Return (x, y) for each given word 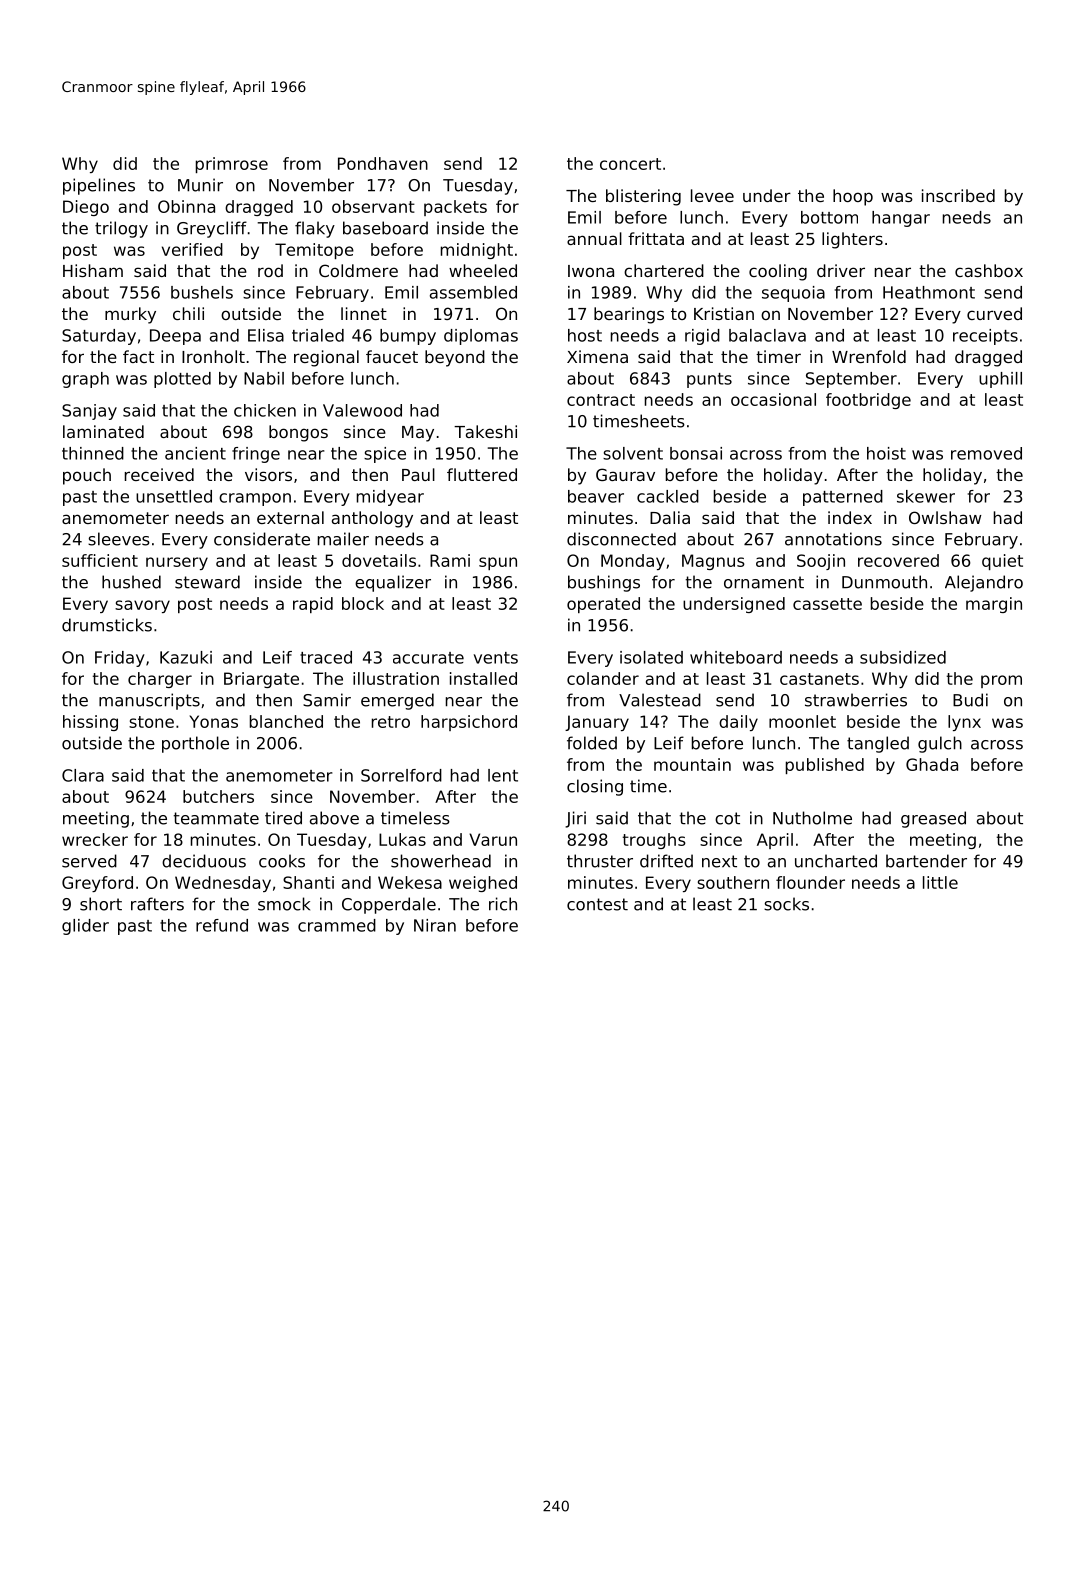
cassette (827, 604)
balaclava (767, 335)
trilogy (121, 229)
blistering (643, 197)
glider (85, 927)
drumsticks (107, 625)
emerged (397, 701)
